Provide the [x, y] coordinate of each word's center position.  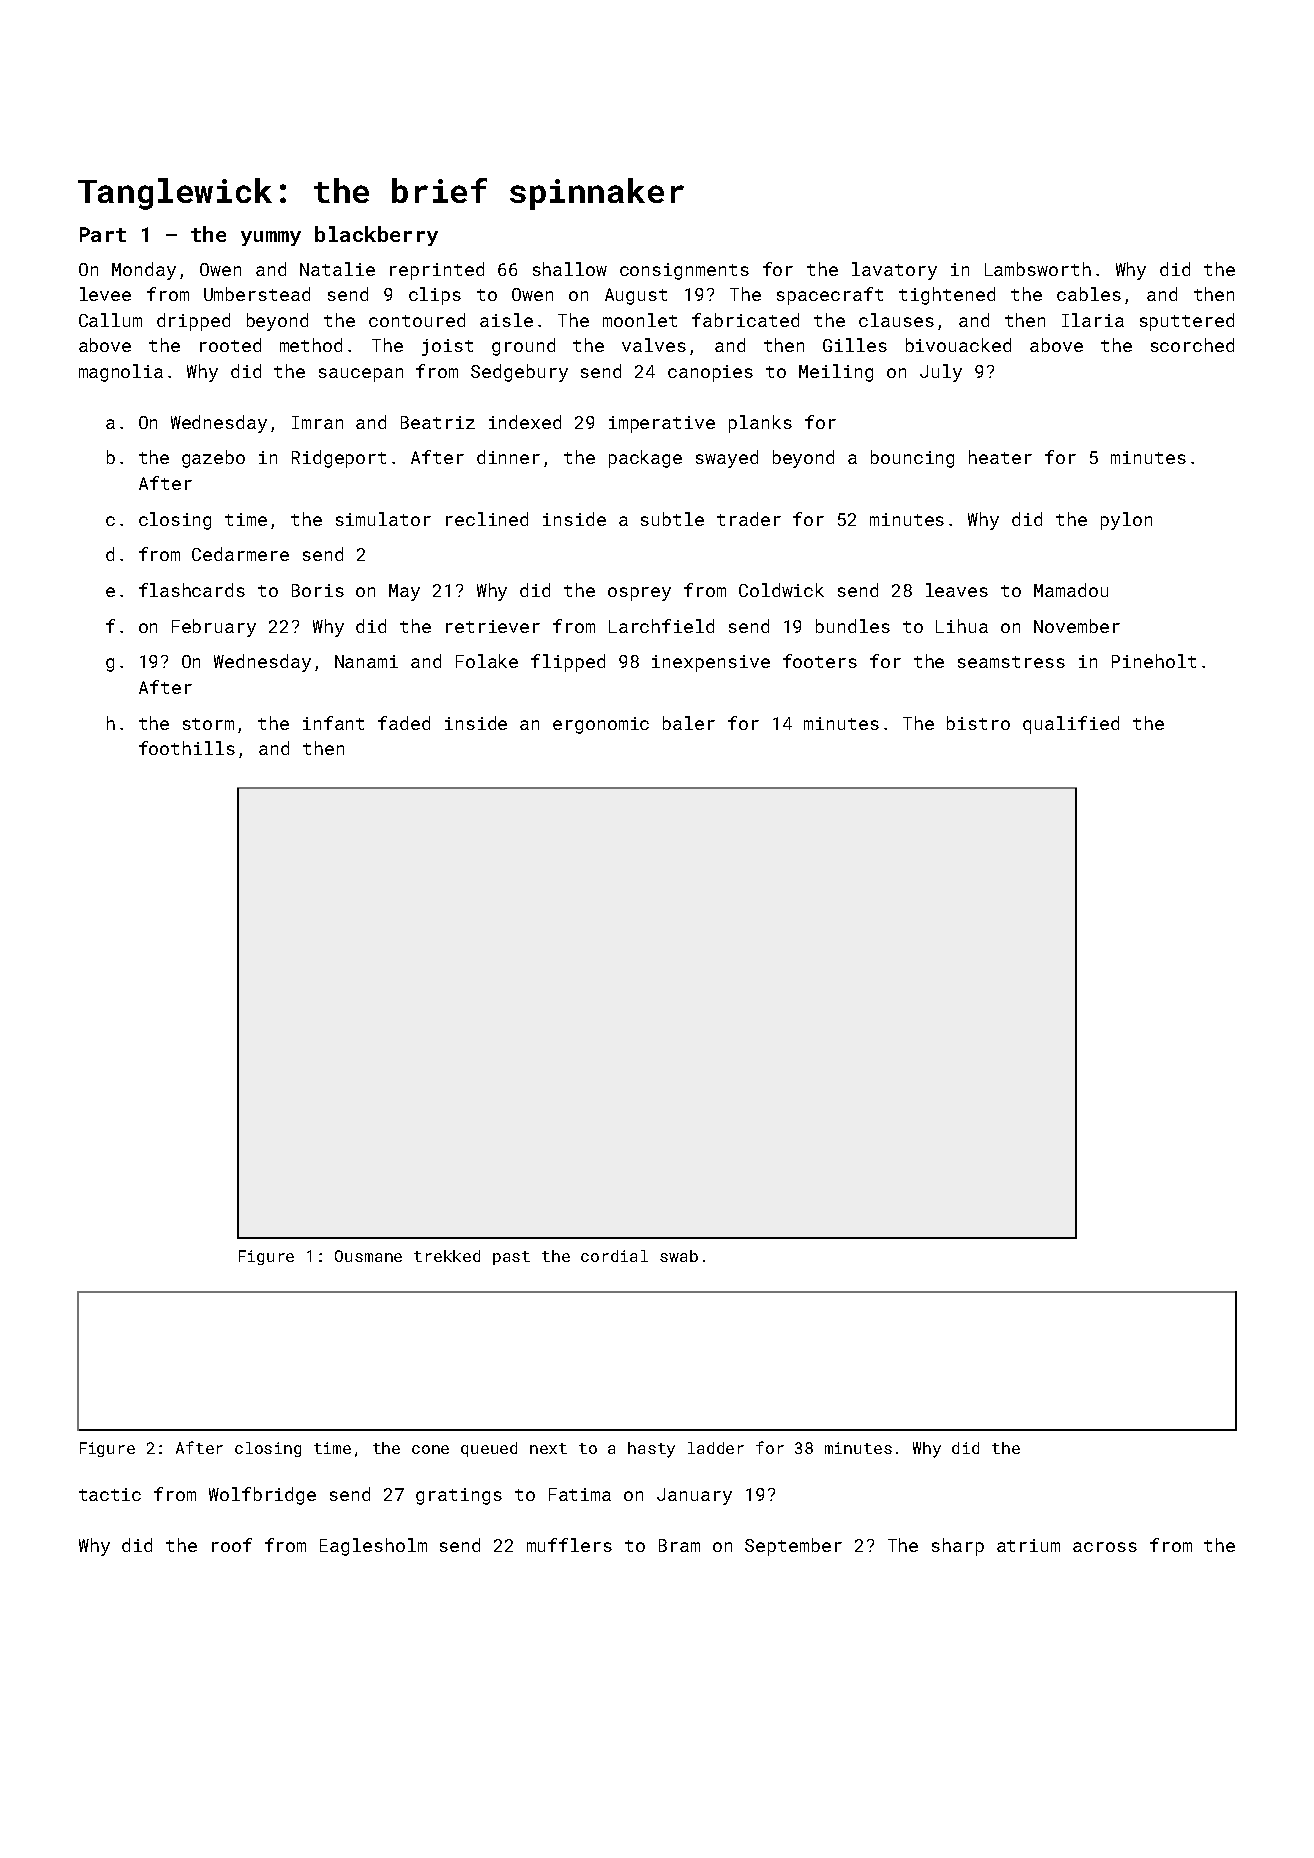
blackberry [376, 236]
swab [679, 1256]
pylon [1126, 521]
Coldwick [781, 590]
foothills [187, 748]
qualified [1071, 725]
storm [208, 724]
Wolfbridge [262, 1496]
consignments [684, 271]
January [694, 1496]
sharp [958, 1547]
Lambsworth [1038, 269]
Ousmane [368, 1256]
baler [689, 723]
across [1105, 1547]
